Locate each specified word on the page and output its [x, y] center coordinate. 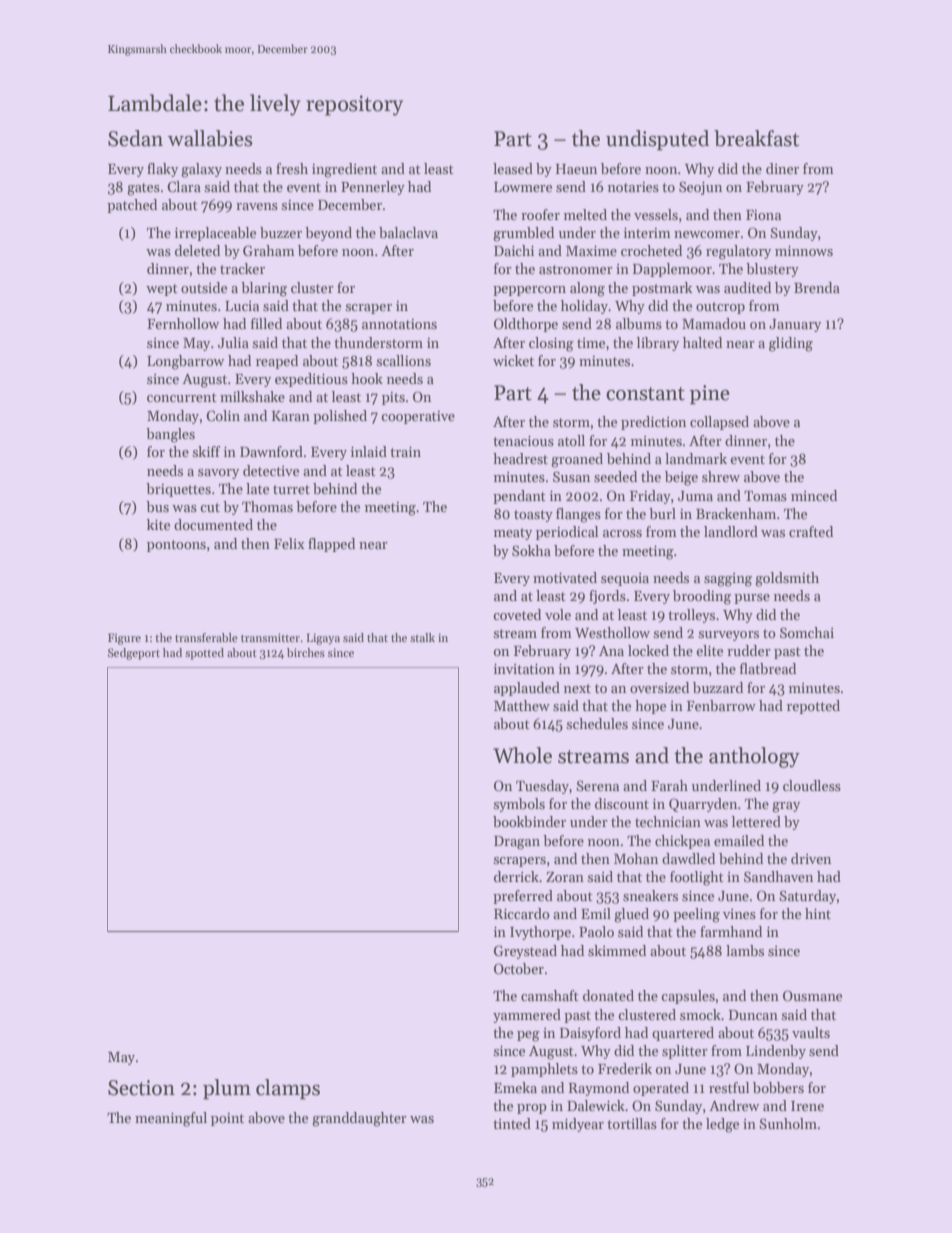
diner [782, 168]
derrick [516, 876]
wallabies [210, 138]
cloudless [812, 785]
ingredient [344, 170]
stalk [422, 637]
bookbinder [529, 821]
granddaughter [359, 1119]
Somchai [807, 632]
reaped [277, 362]
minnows [804, 250]
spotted [204, 654]
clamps [288, 1089]
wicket [513, 360]
